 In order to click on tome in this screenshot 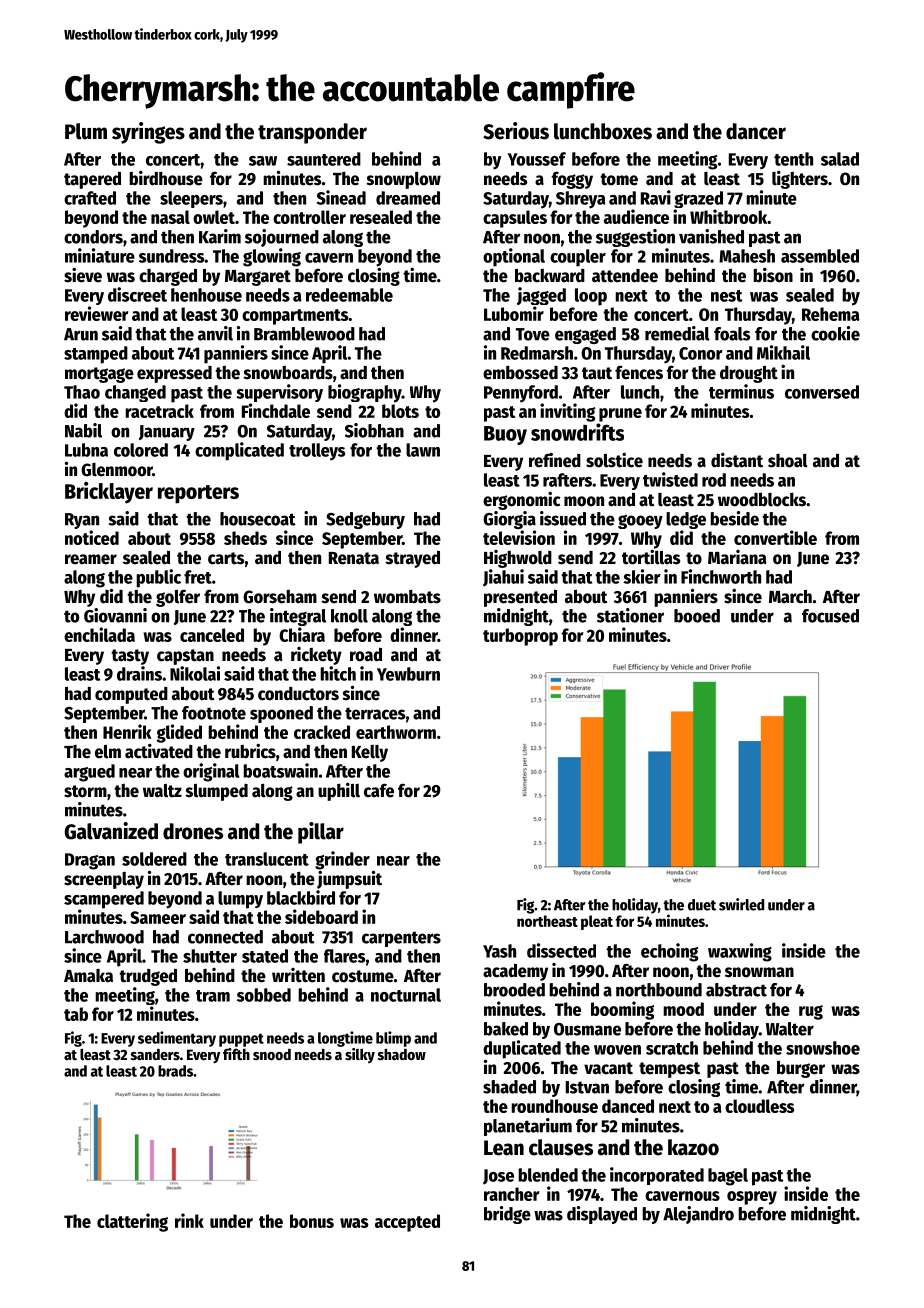, I will do `click(619, 179)`.
